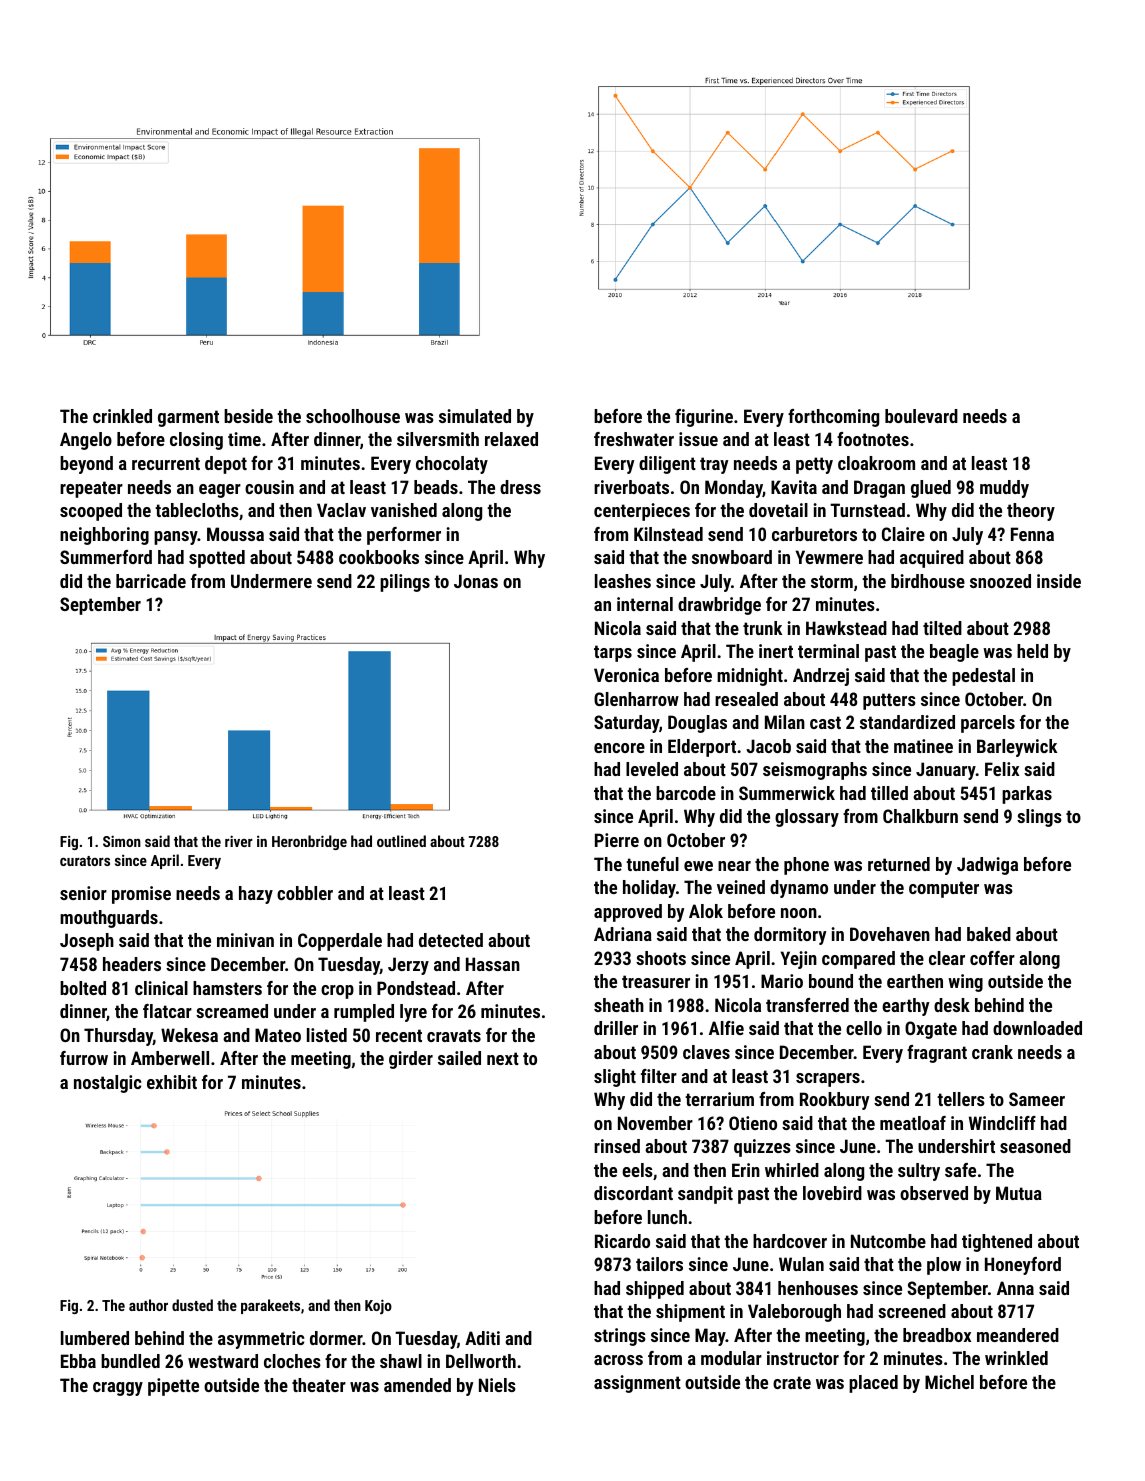 The image size is (1145, 1481). What do you see at coordinates (806, 866) in the document?
I see `phone` at bounding box center [806, 866].
